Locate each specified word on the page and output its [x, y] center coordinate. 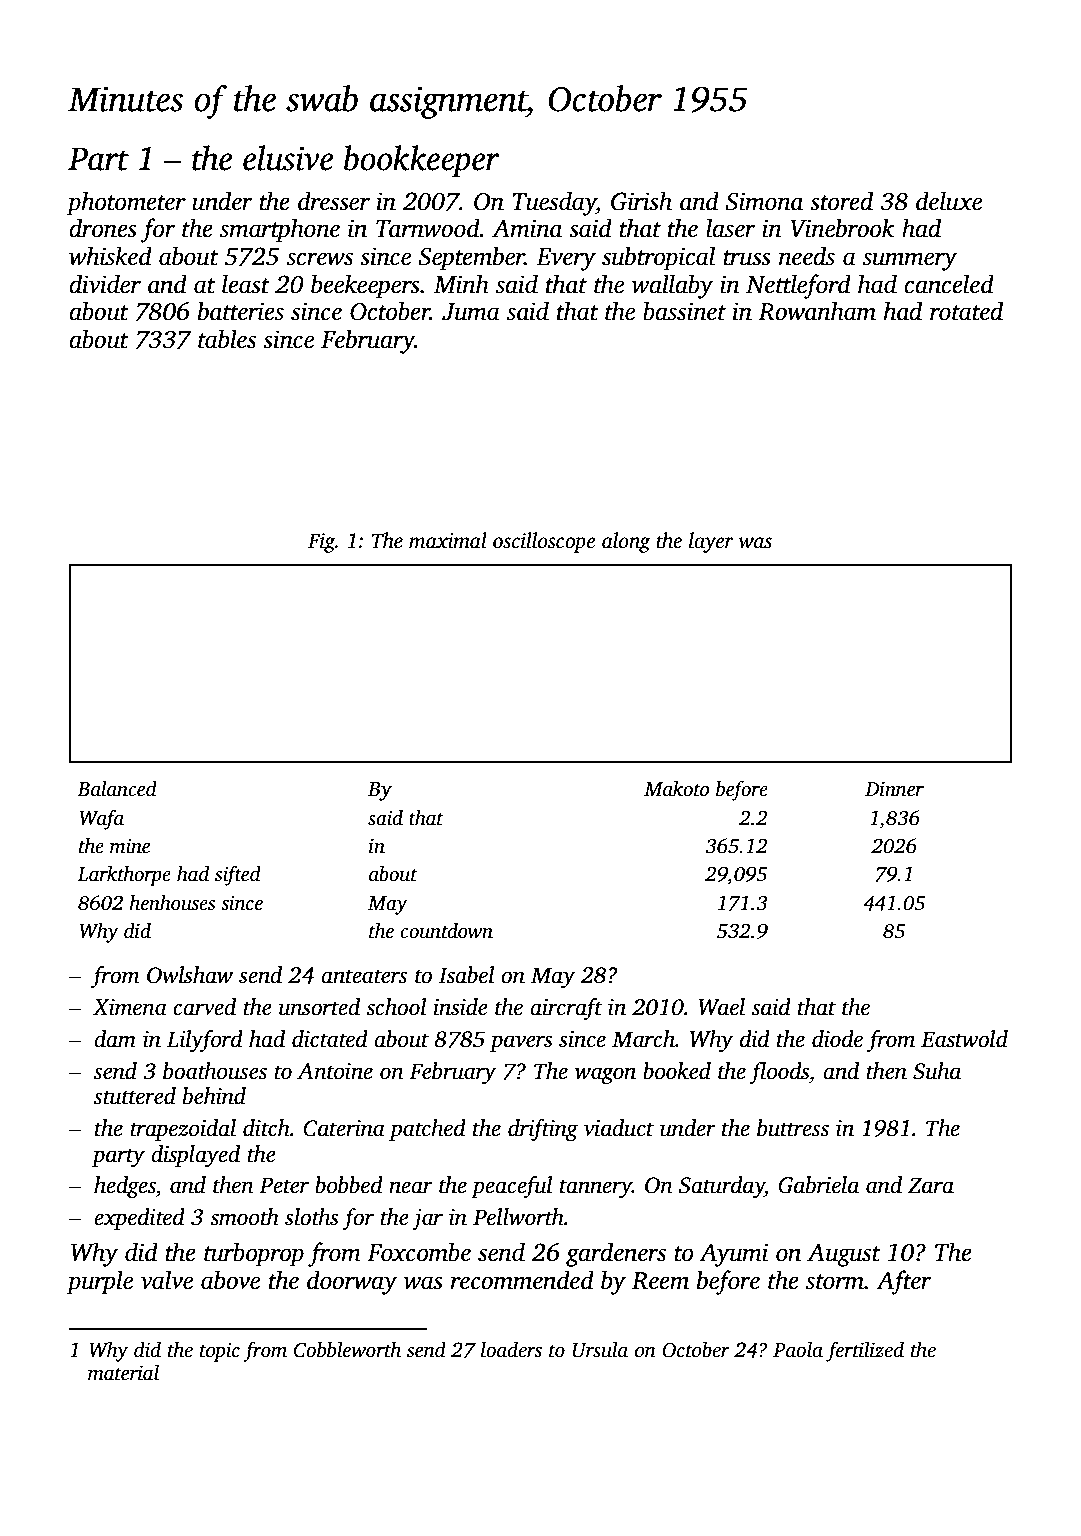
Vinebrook [842, 228]
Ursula [600, 1349]
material [123, 1372]
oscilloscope [544, 542]
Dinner [894, 789]
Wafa [101, 819]
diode [837, 1039]
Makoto [676, 789]
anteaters [364, 976]
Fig [321, 543]
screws [320, 259]
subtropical [658, 258]
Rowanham [817, 311]
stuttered [135, 1096]
